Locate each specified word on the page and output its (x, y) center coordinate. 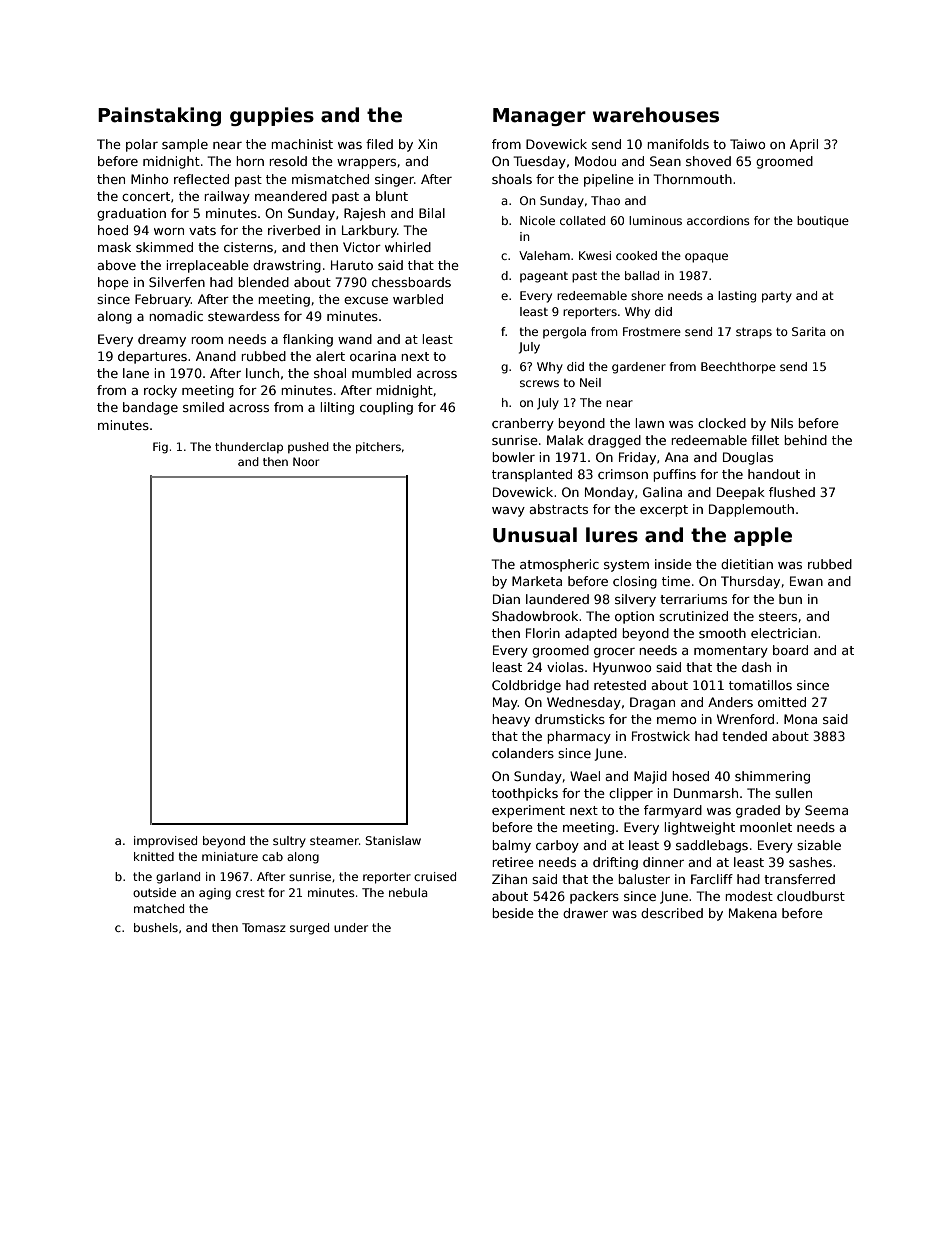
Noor (306, 461)
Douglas (748, 458)
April (804, 145)
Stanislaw (393, 840)
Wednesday (584, 703)
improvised (165, 842)
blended (263, 282)
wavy (508, 512)
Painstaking (159, 116)
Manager (539, 117)
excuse (366, 300)
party (777, 297)
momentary (731, 652)
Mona (800, 719)
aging (215, 894)
